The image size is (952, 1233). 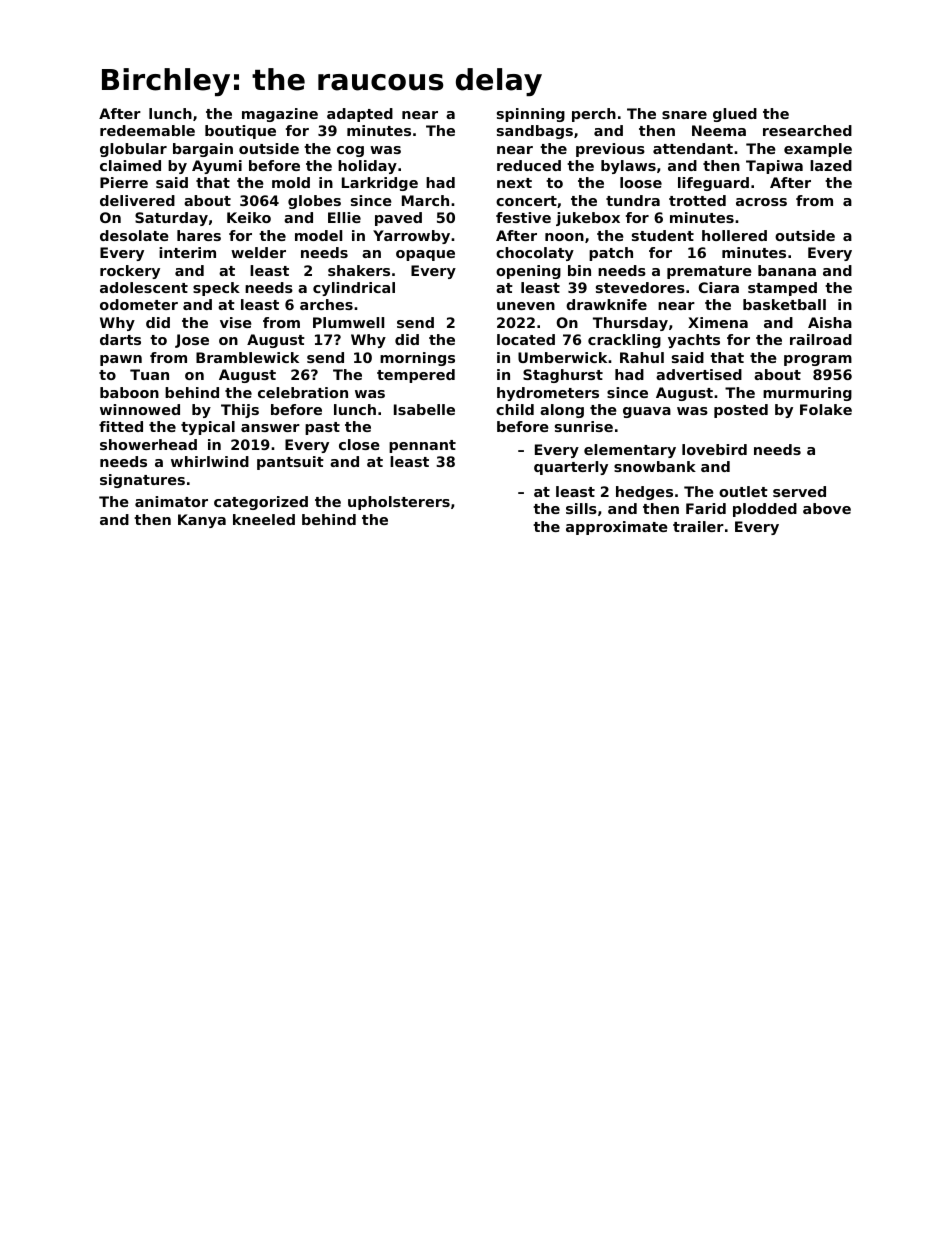 I want to click on quarterly, so click(x=571, y=468).
